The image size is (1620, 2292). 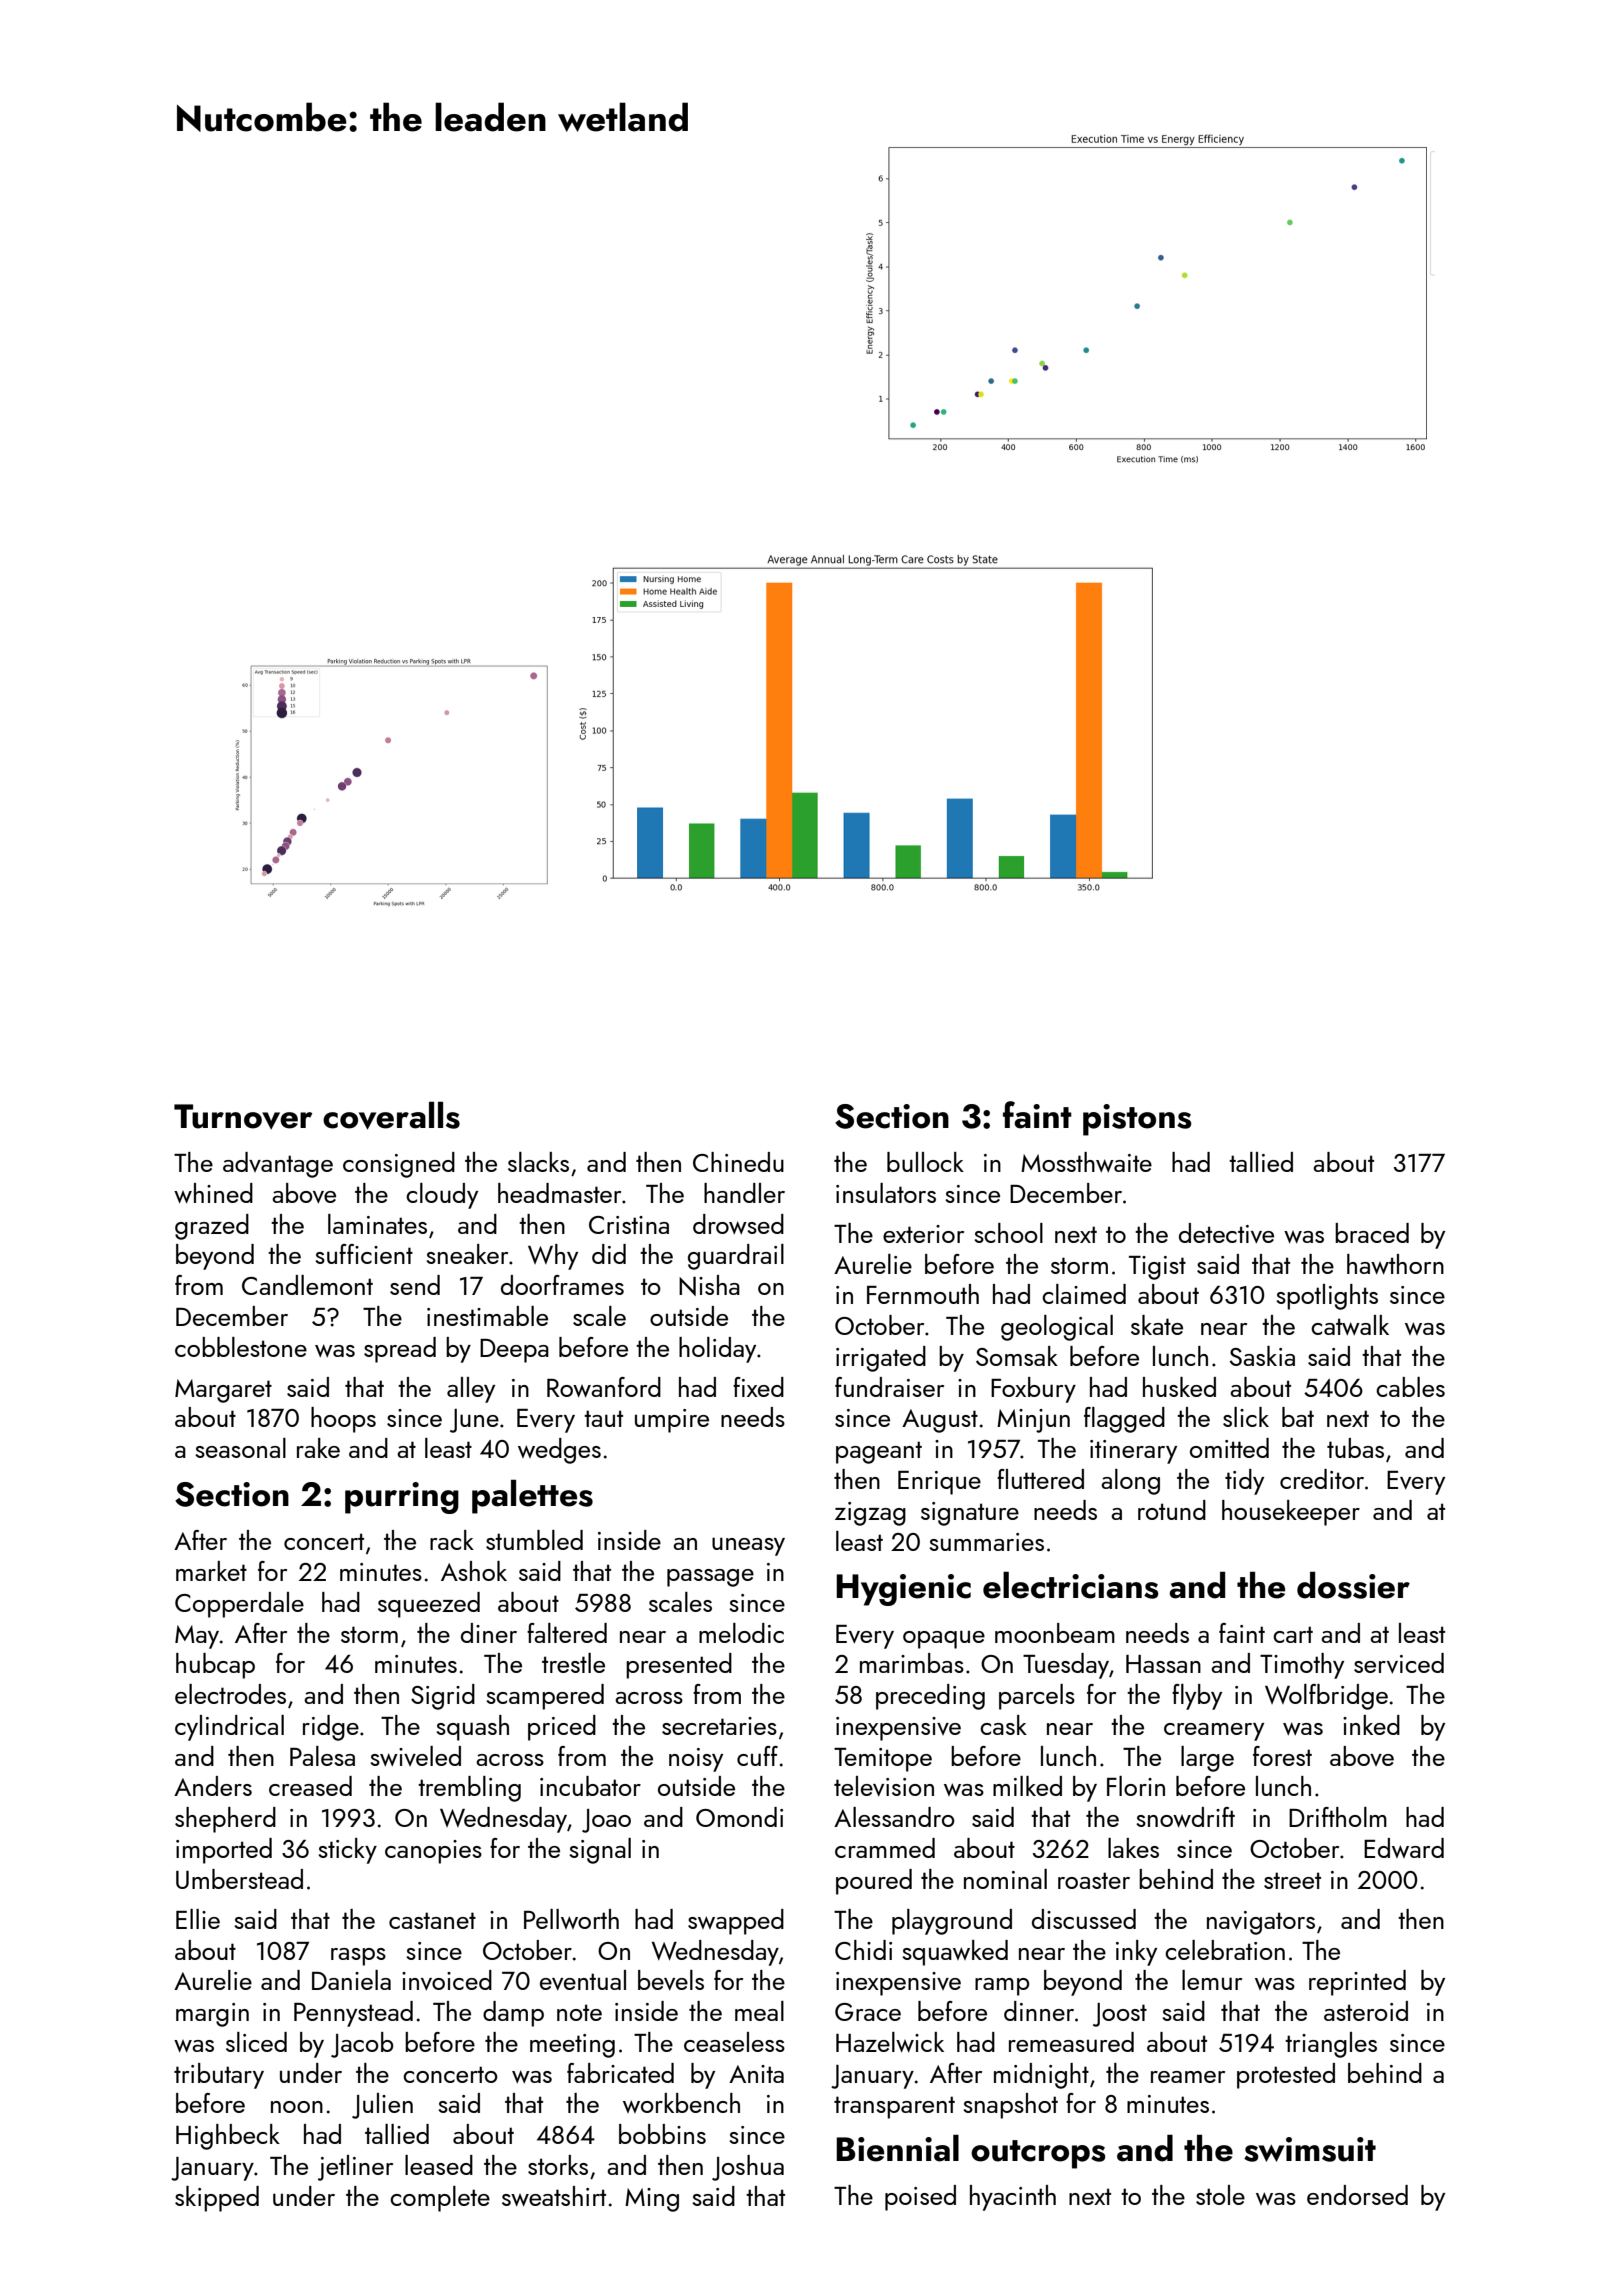 What do you see at coordinates (433, 1852) in the screenshot?
I see `canopies` at bounding box center [433, 1852].
